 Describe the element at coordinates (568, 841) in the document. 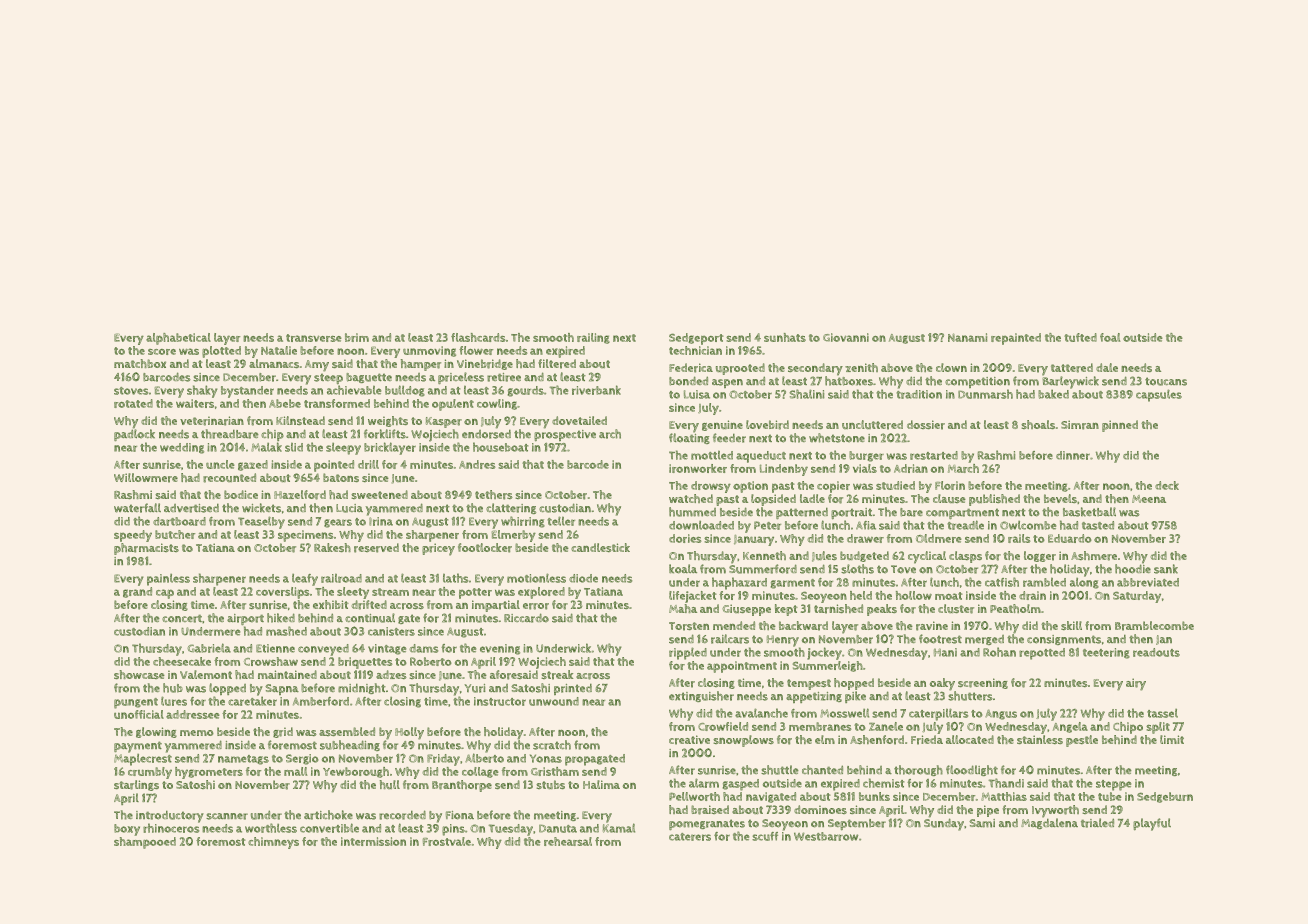

I see `rehearsal` at that location.
